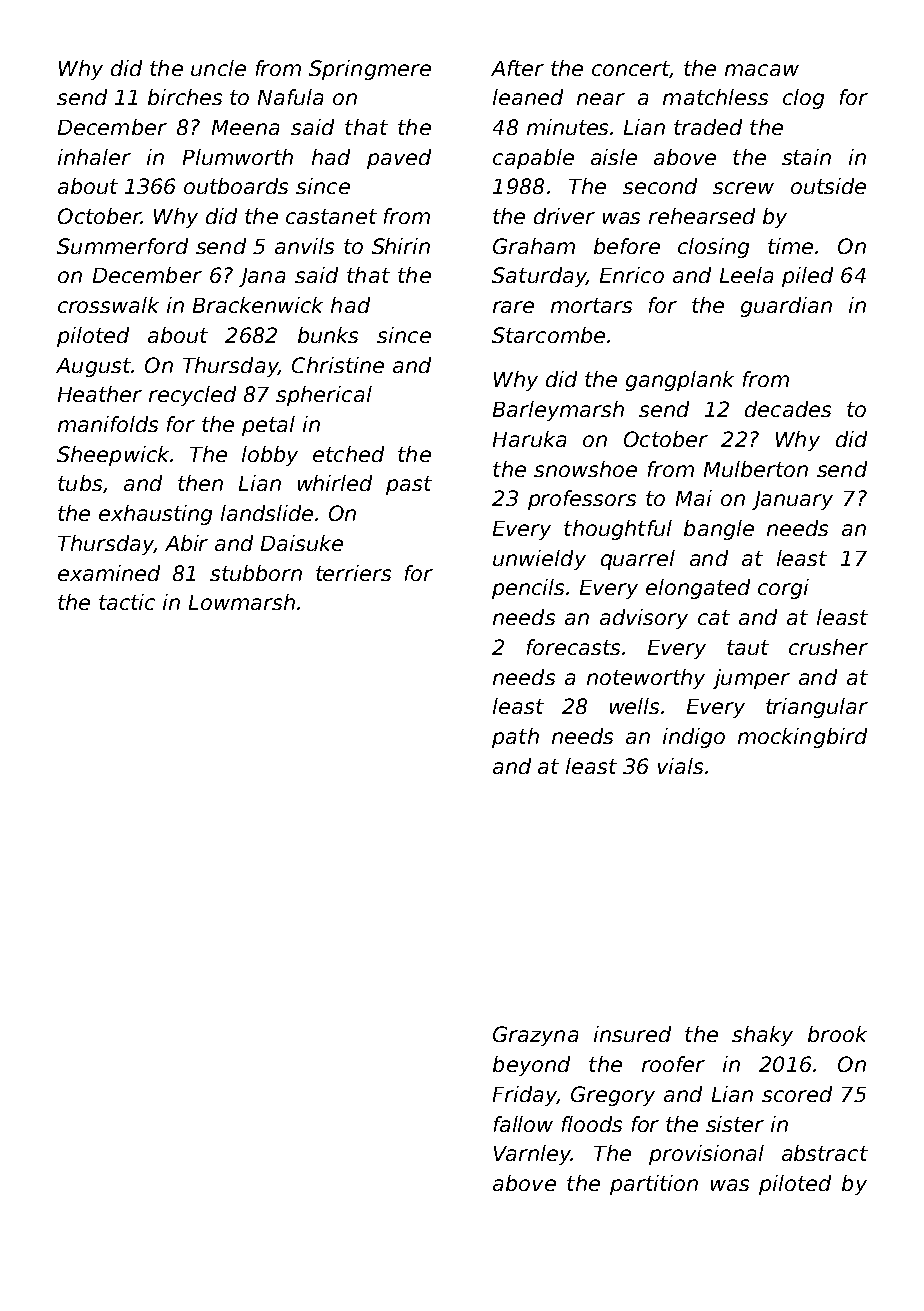 This page has height=1311, width=924. What do you see at coordinates (535, 1036) in the page?
I see `Grazyna` at bounding box center [535, 1036].
